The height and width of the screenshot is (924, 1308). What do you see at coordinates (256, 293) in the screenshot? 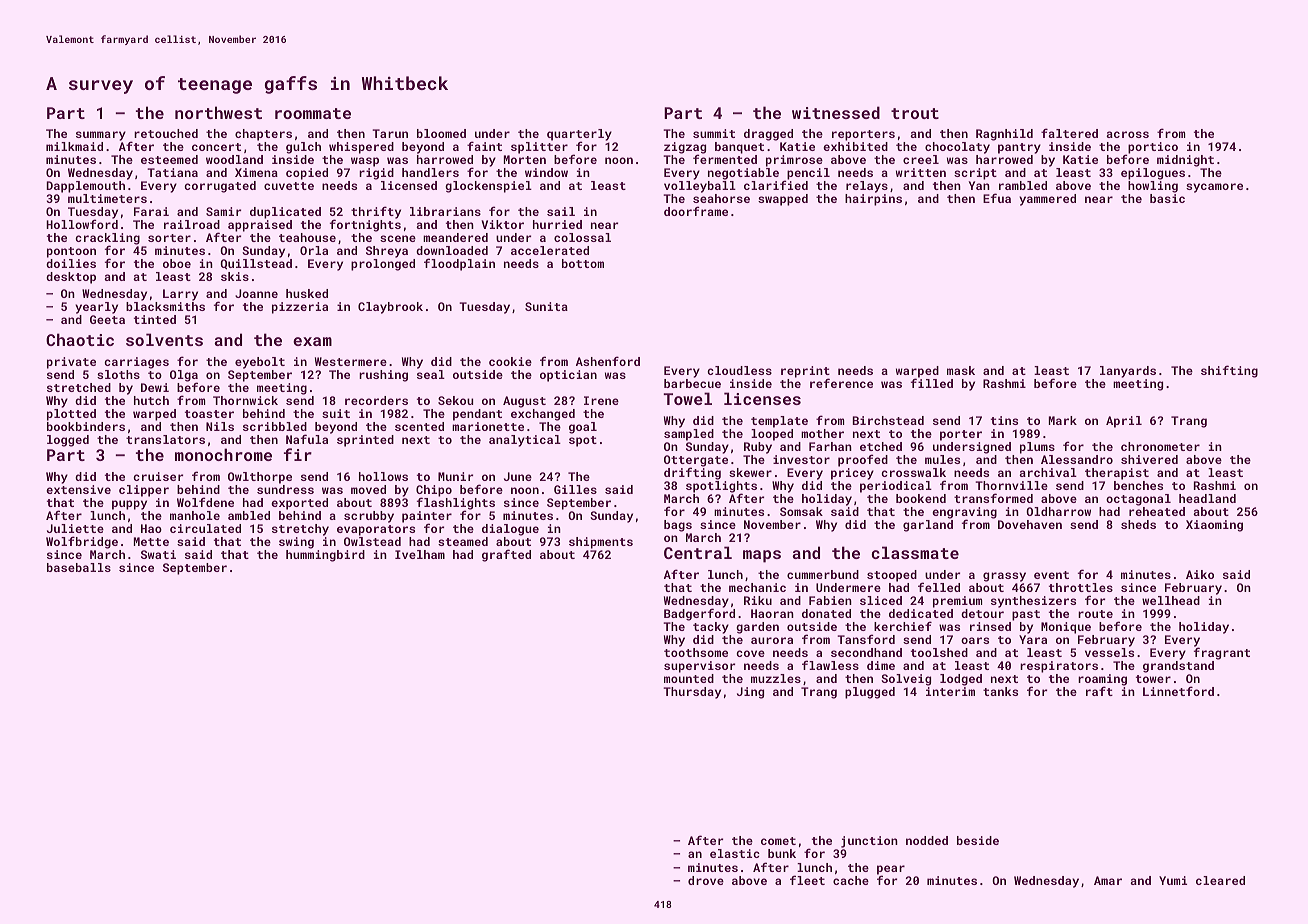
I see `Joanne` at bounding box center [256, 293].
